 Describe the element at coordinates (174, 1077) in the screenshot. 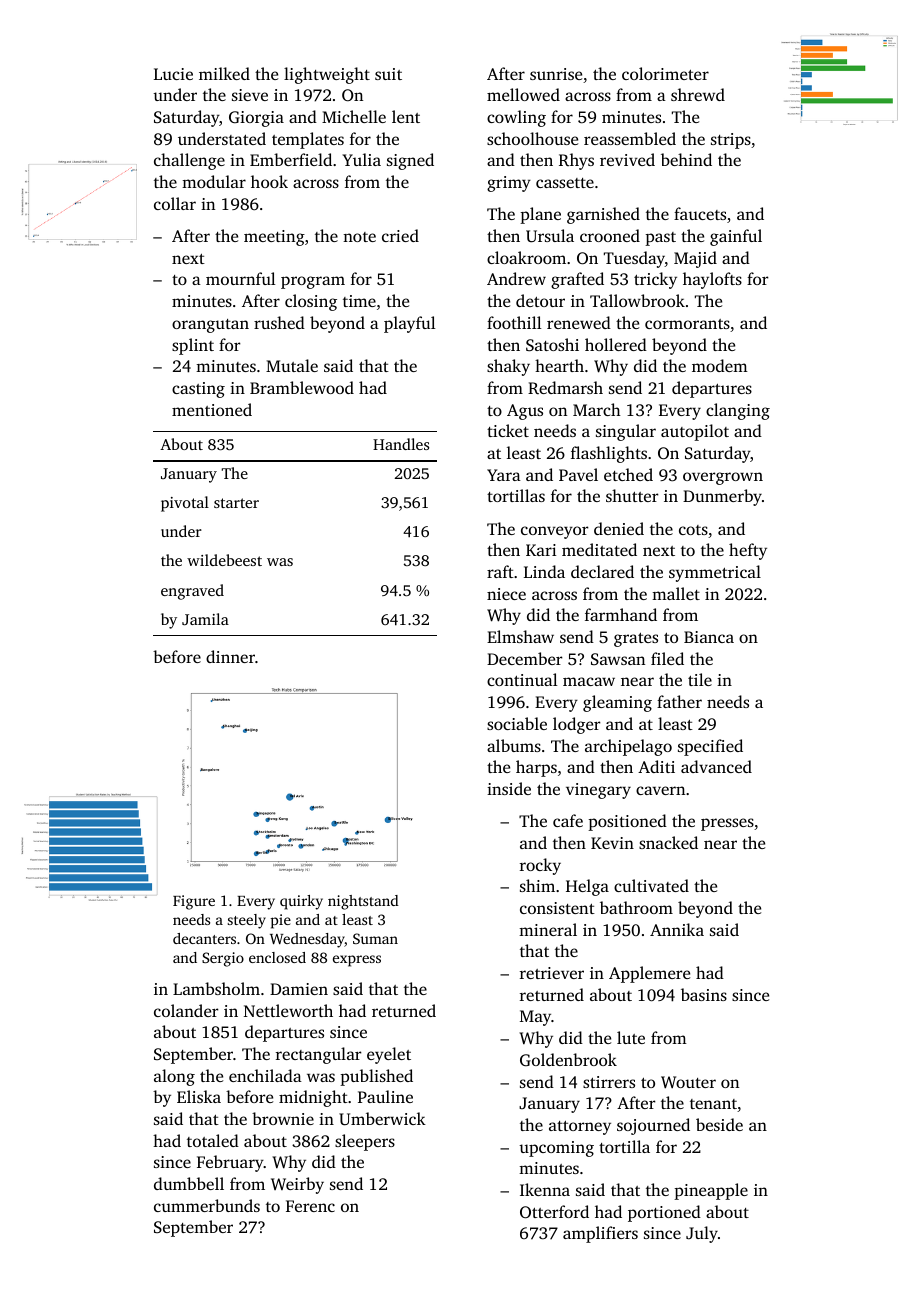

I see `along` at that location.
